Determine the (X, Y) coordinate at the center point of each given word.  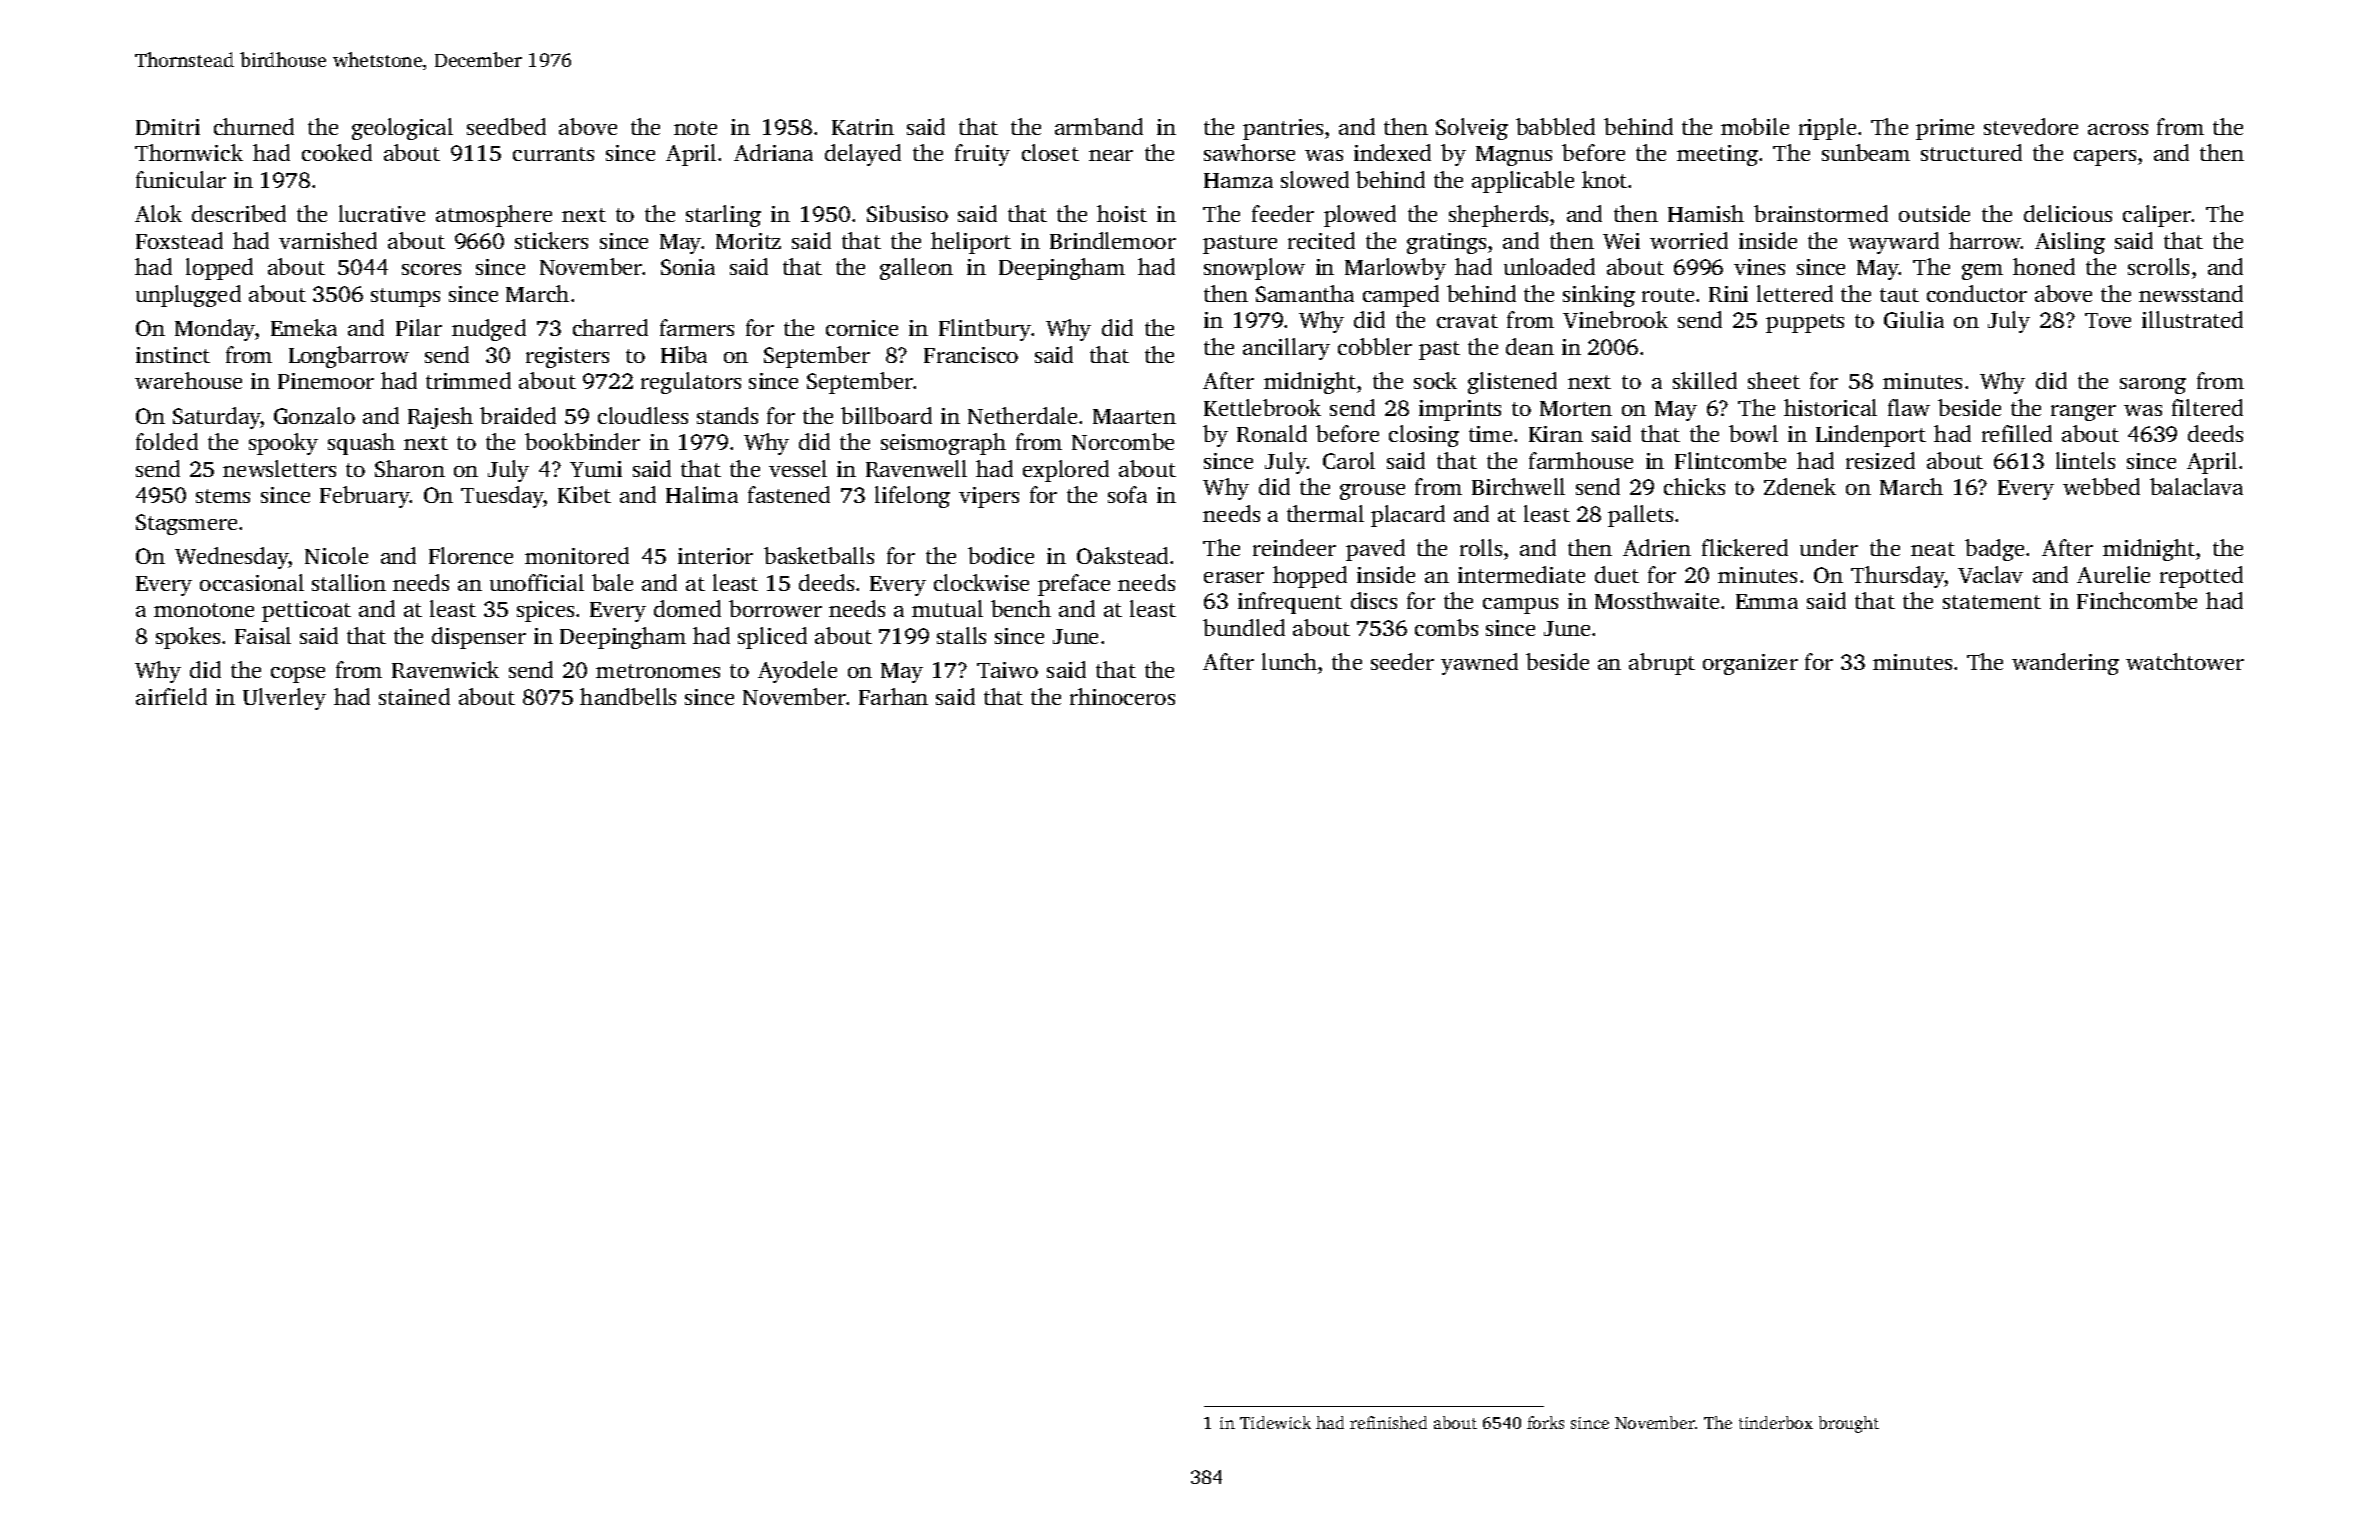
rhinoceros (1122, 696)
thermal (1325, 513)
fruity (982, 155)
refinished (1388, 1422)
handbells (628, 696)
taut (1899, 295)
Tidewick (1275, 1422)
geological (402, 129)
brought (1849, 1424)
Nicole (336, 555)
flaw (1909, 407)
